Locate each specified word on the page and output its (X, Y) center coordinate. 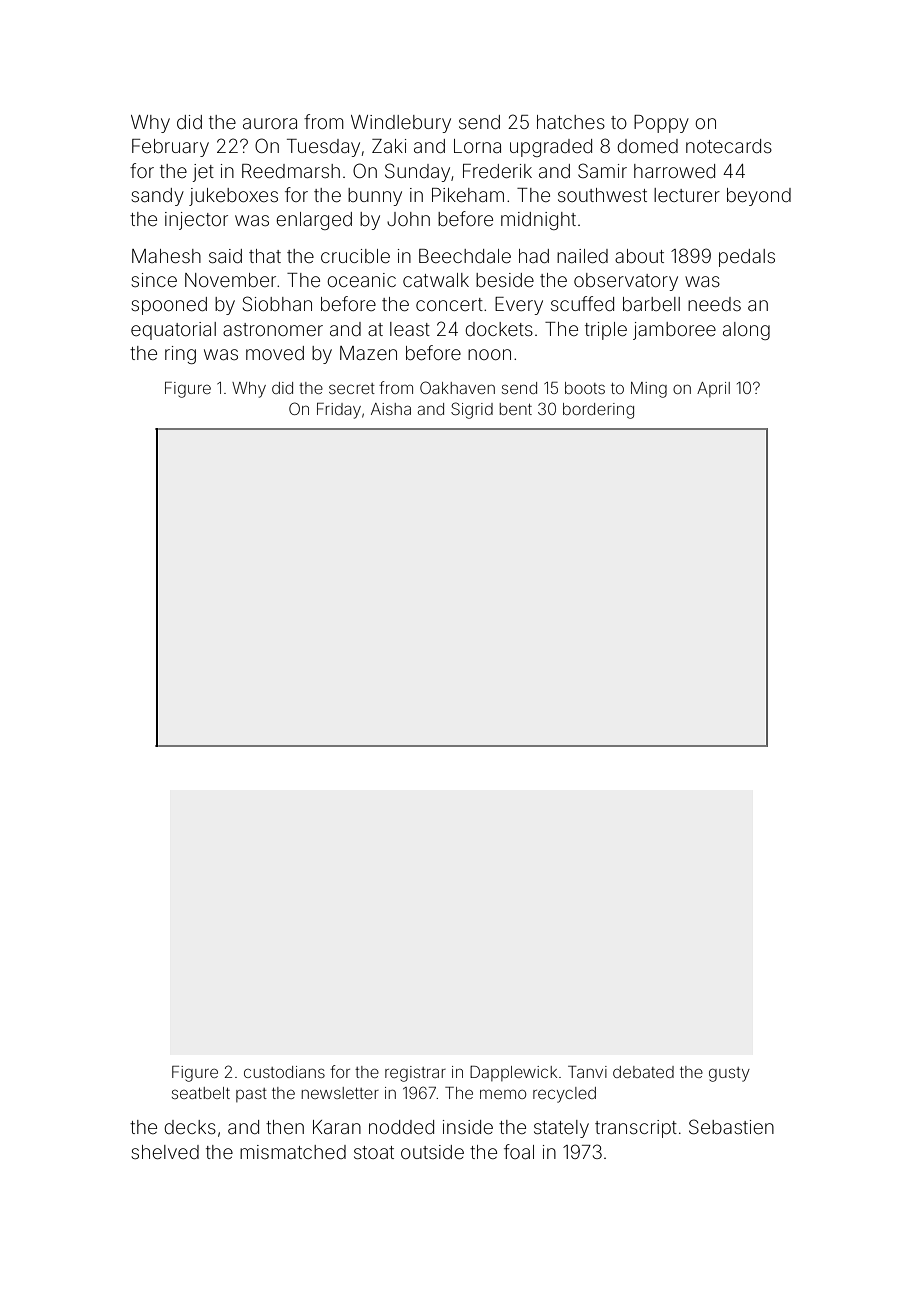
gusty (729, 1074)
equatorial (173, 331)
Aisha (391, 409)
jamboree (674, 331)
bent (515, 409)
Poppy (661, 124)
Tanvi (587, 1072)
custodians (284, 1072)
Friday (339, 411)
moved (275, 353)
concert (449, 304)
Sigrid (472, 410)
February (170, 148)
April (713, 389)
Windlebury (401, 124)
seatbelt (201, 1093)
